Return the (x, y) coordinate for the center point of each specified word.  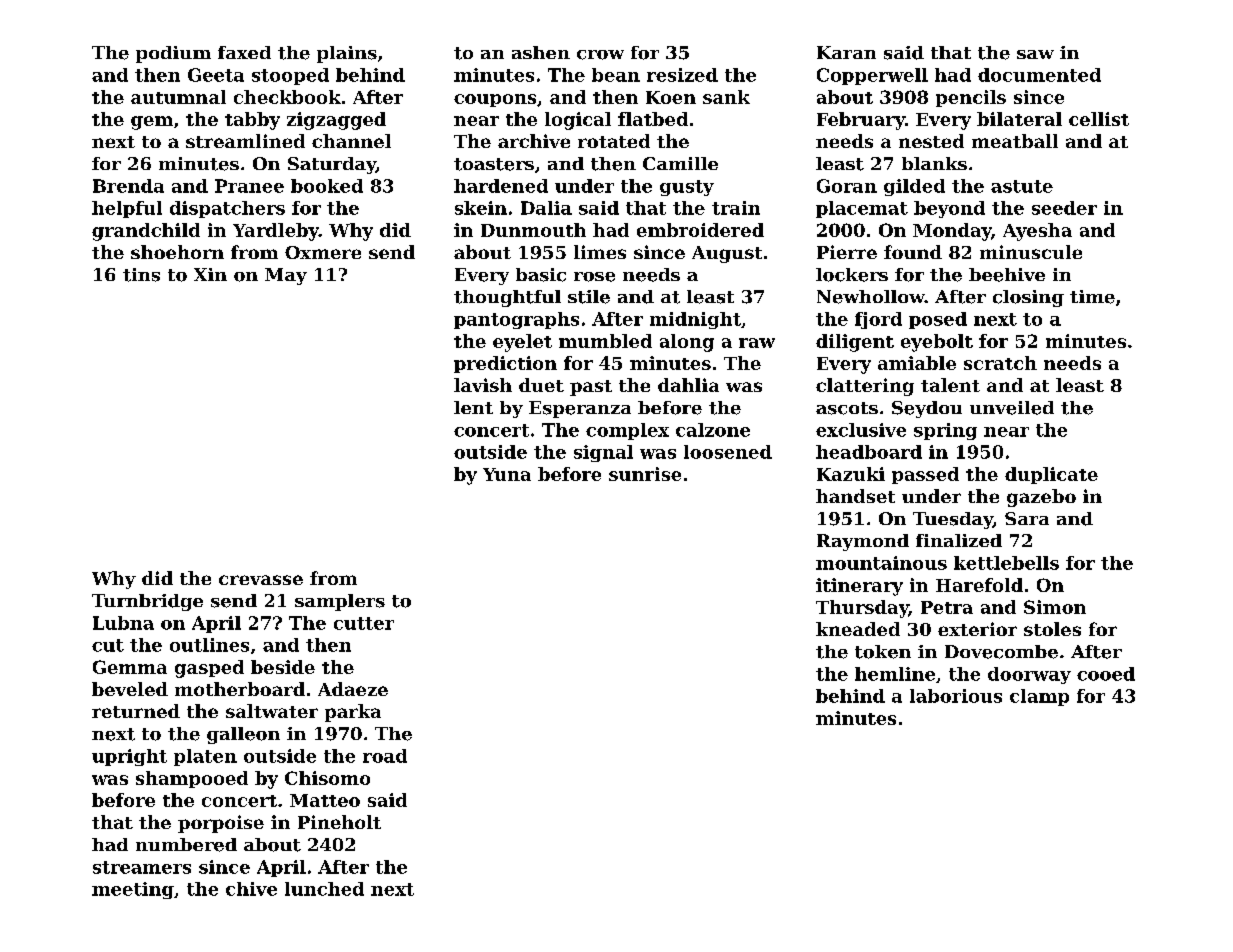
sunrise (645, 474)
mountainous (881, 563)
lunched (324, 889)
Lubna (123, 623)
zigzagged (336, 121)
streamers (142, 867)
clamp (1039, 697)
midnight (695, 320)
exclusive (861, 430)
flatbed (653, 119)
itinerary (859, 587)
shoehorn (177, 252)
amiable (917, 363)
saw (1035, 54)
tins (141, 275)
